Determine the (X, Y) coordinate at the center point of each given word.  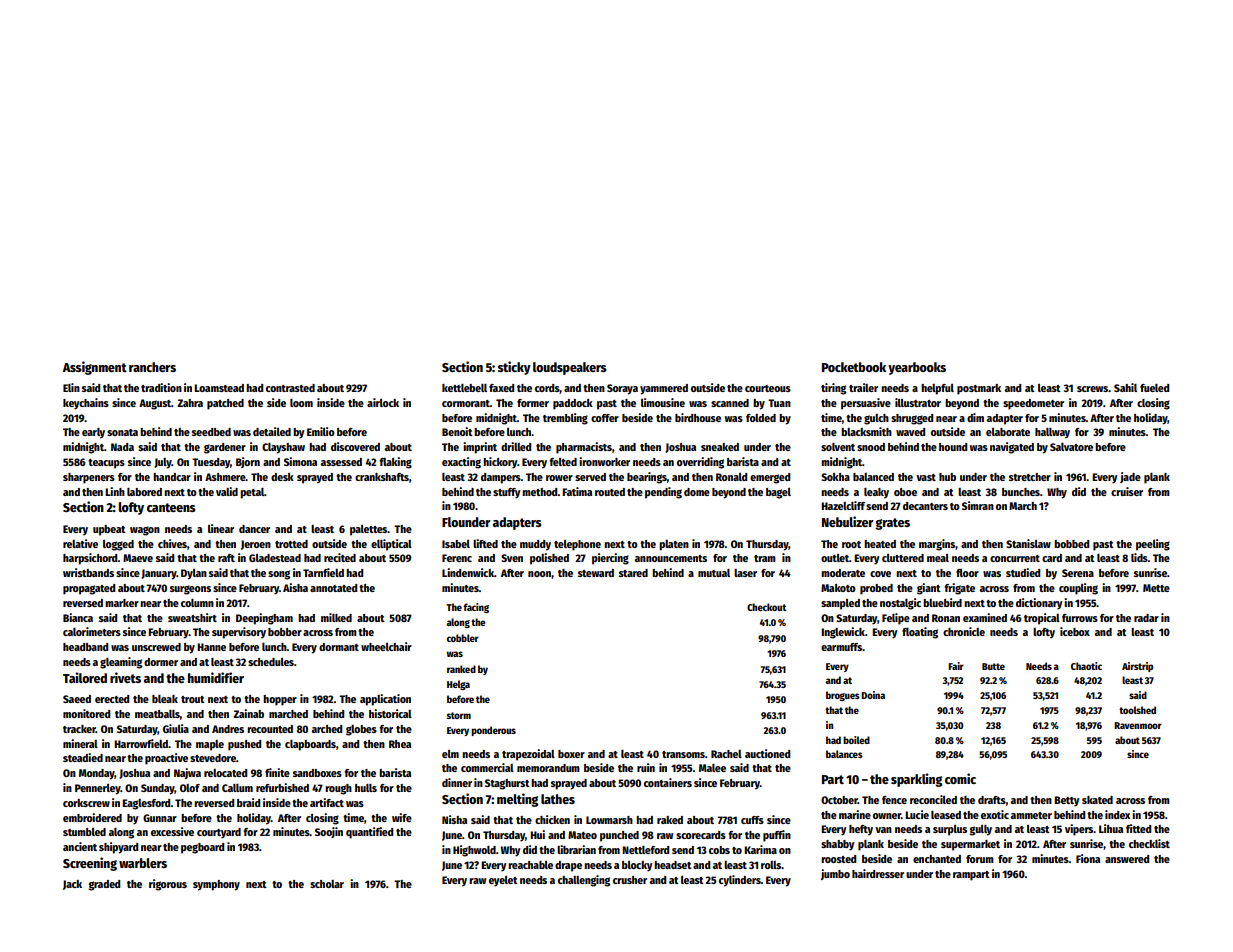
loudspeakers (570, 368)
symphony (216, 885)
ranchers (152, 367)
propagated (89, 589)
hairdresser (878, 873)
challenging (584, 881)
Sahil (1125, 387)
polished (549, 559)
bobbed (1071, 544)
